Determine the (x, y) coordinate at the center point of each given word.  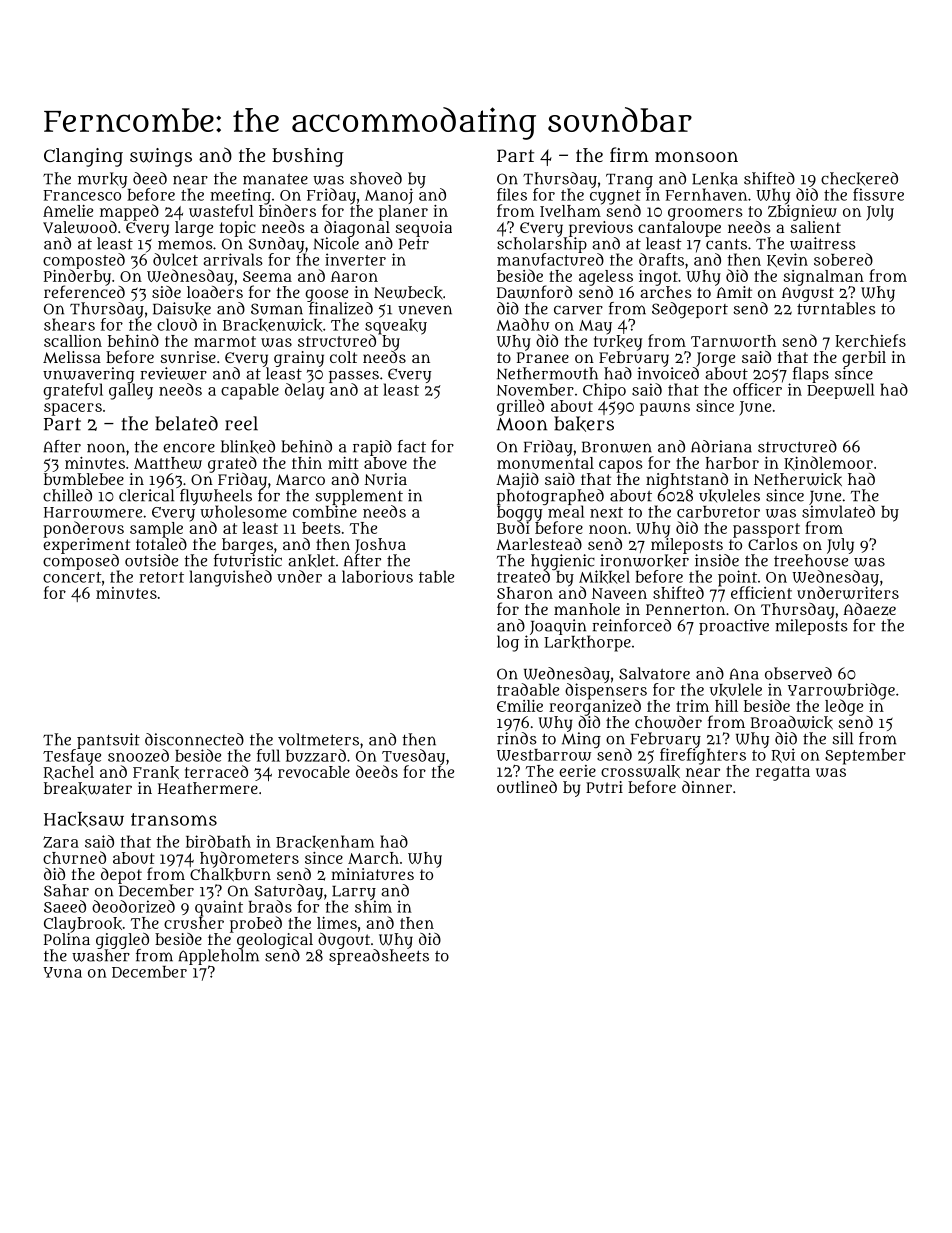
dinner (707, 787)
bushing (308, 157)
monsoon (696, 156)
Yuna (62, 972)
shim (373, 906)
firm (629, 154)
